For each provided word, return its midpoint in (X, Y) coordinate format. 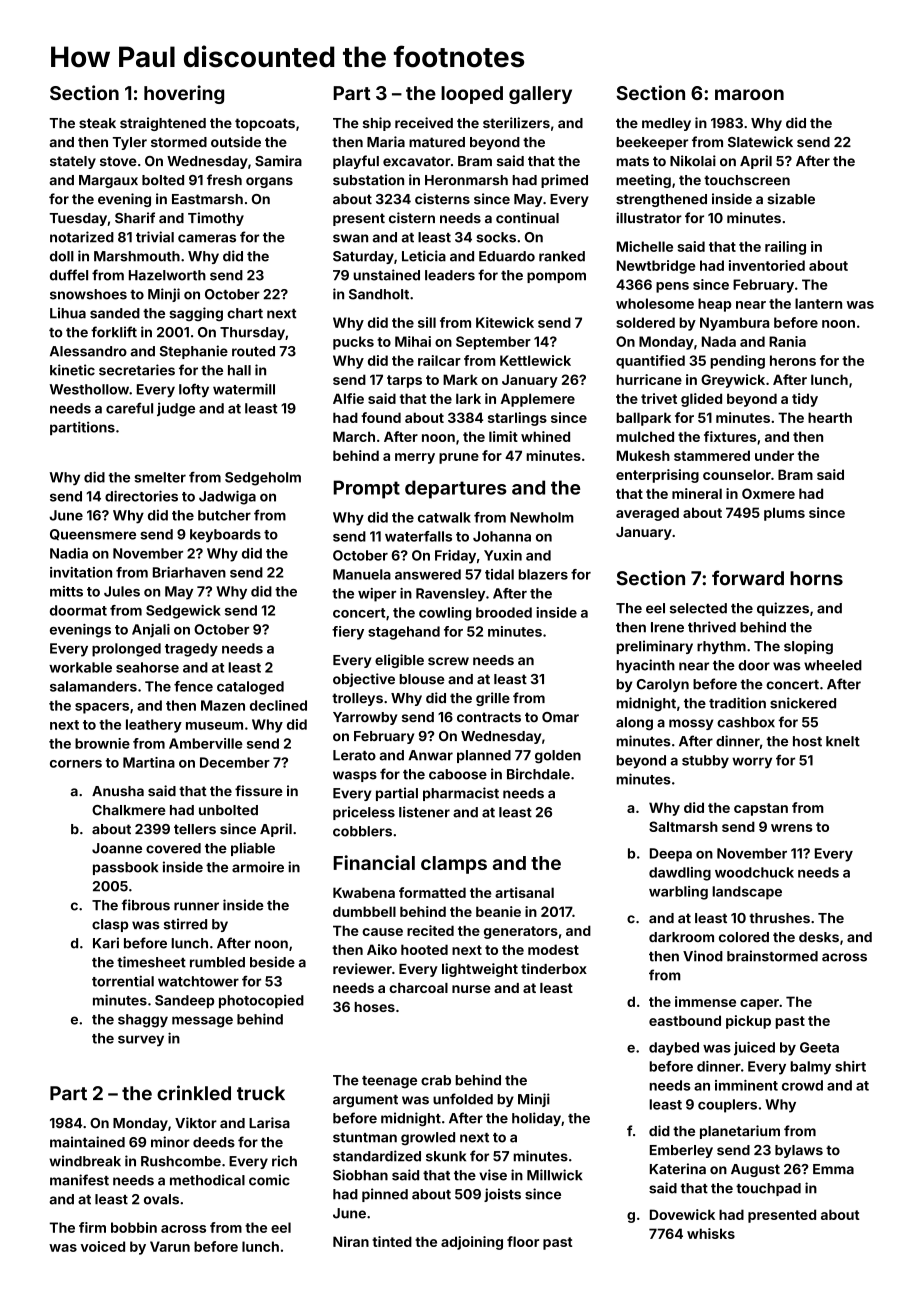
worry (752, 763)
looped (472, 95)
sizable (791, 199)
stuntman (365, 1138)
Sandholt (379, 294)
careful (129, 408)
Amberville (206, 743)
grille (493, 699)
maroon (749, 94)
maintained (87, 1142)
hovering (184, 94)
